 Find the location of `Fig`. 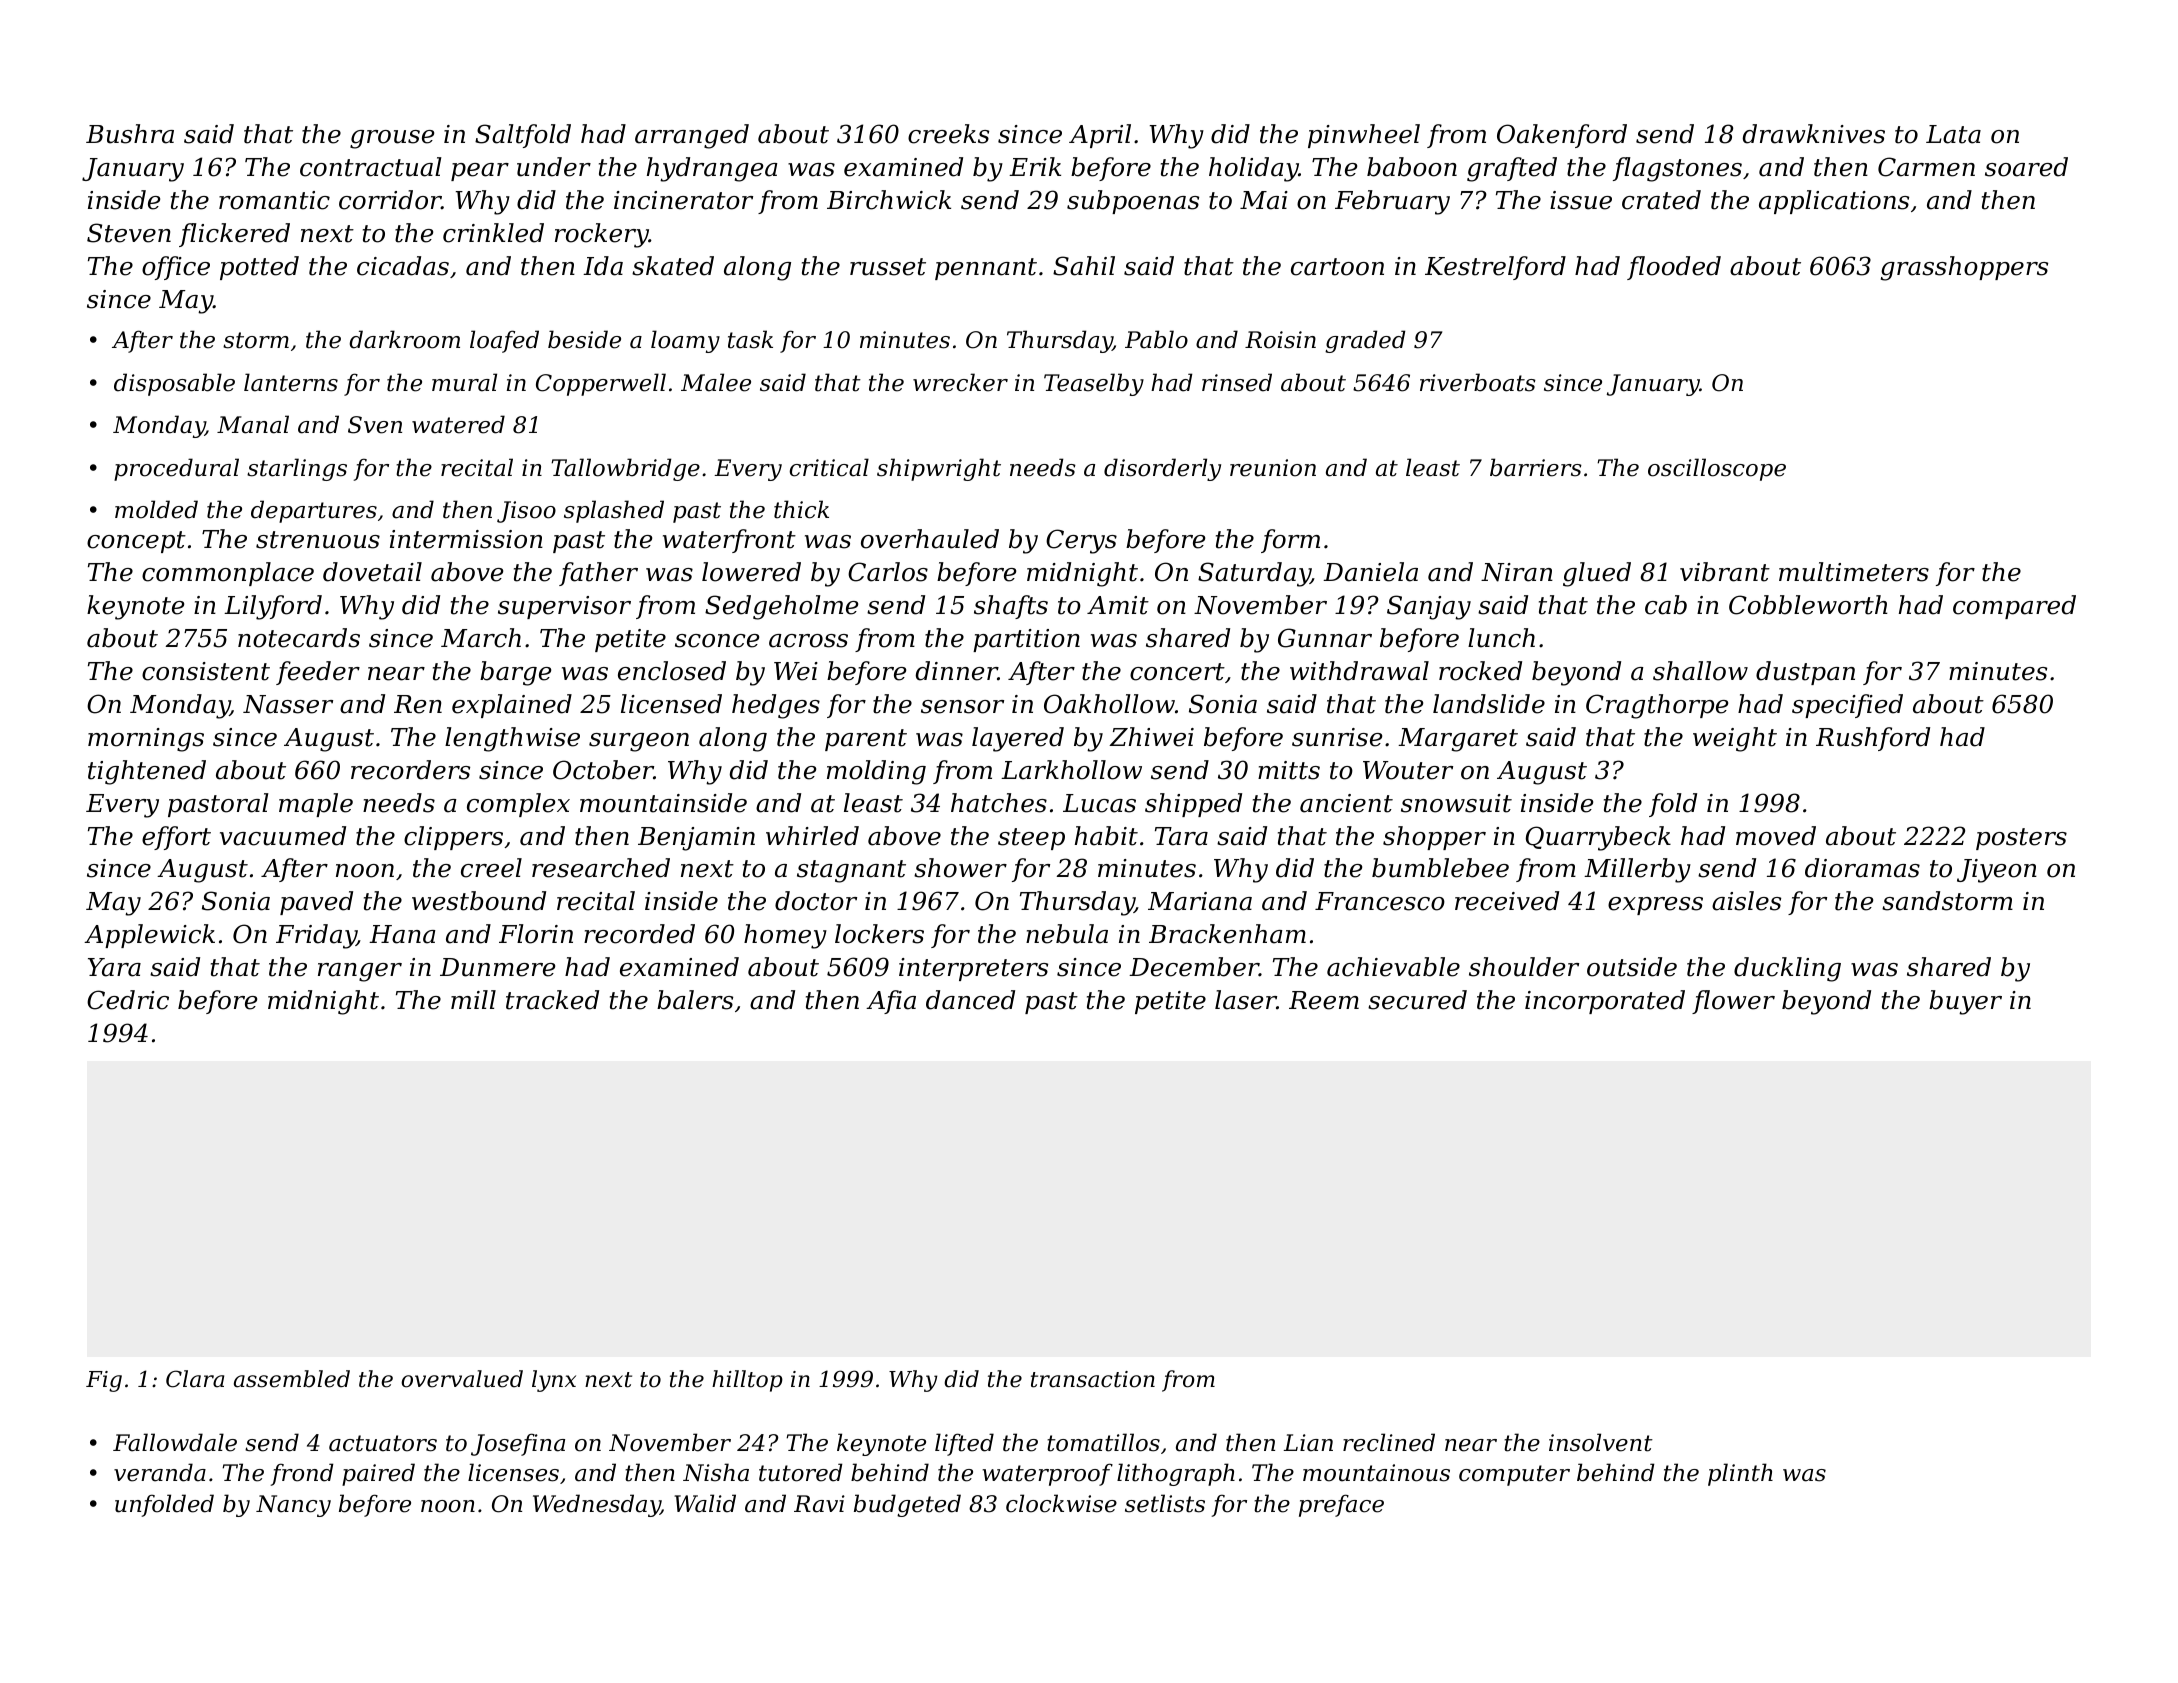

Fig is located at coordinates (104, 1381).
